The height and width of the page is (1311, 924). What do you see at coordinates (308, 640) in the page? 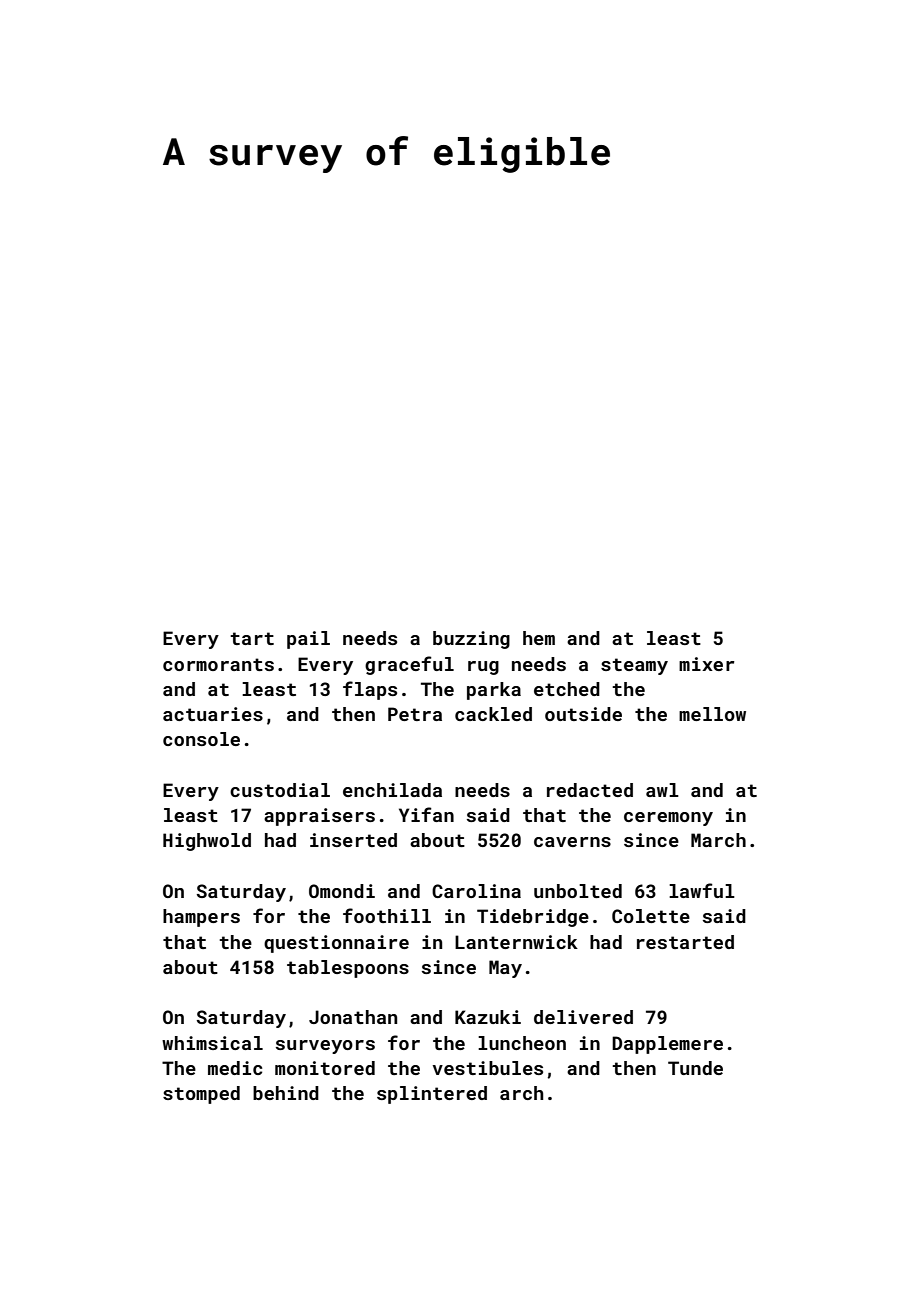
I see `pail` at bounding box center [308, 640].
